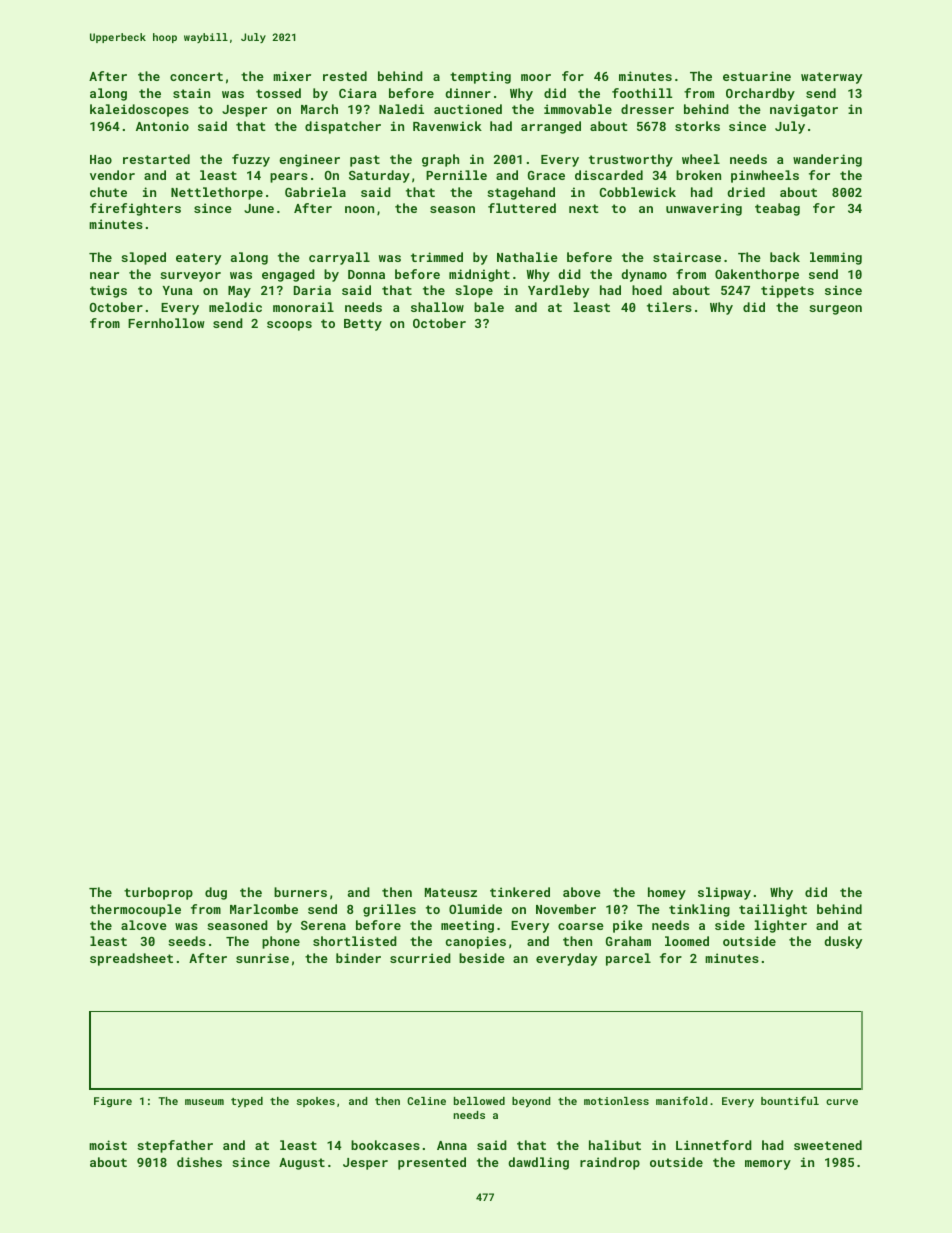  Describe the element at coordinates (835, 310) in the screenshot. I see `surgeon` at that location.
